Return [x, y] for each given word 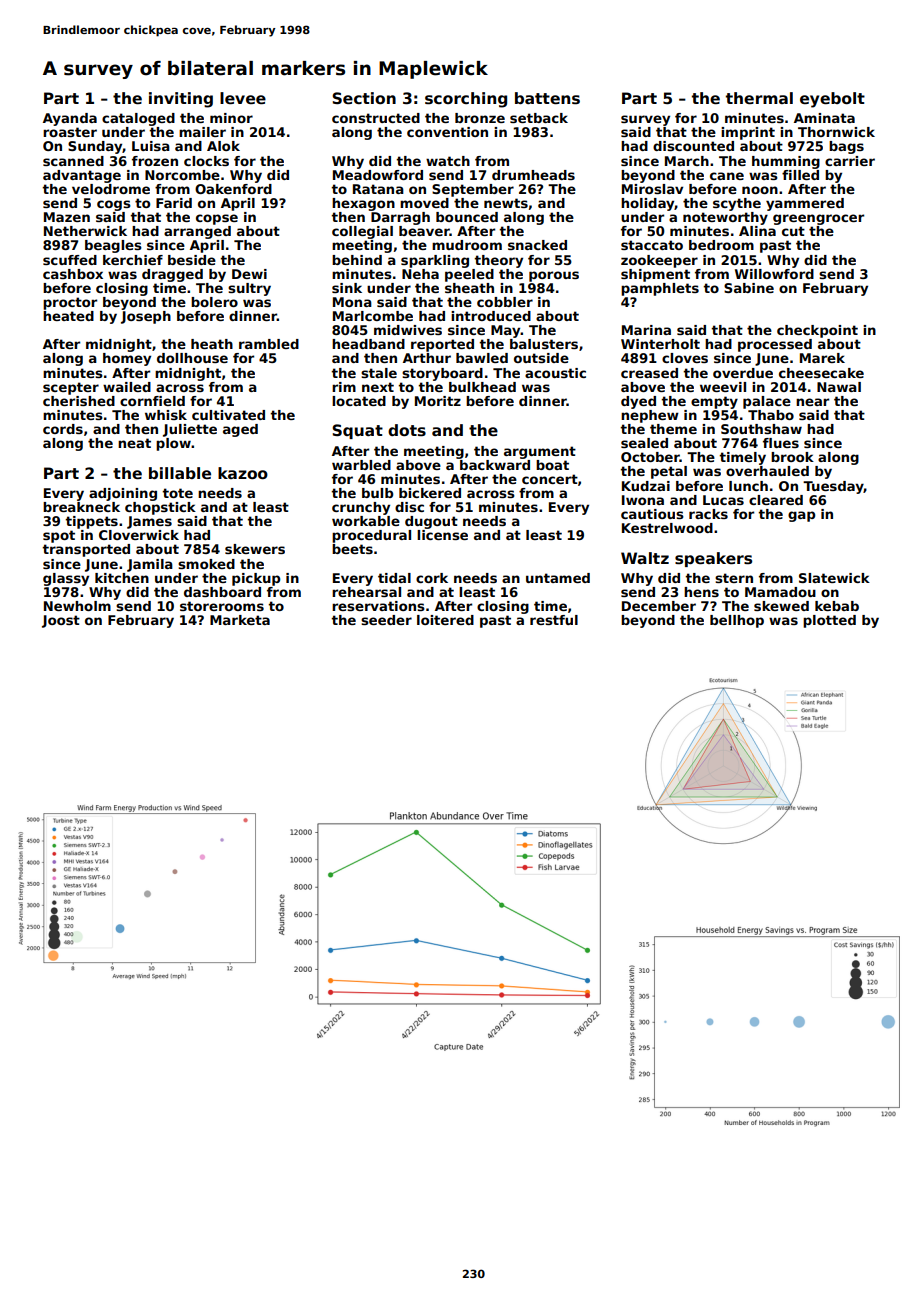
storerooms [222, 606]
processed [775, 345]
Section [364, 98]
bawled [482, 358]
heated [68, 316]
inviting [181, 100]
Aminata [824, 118]
